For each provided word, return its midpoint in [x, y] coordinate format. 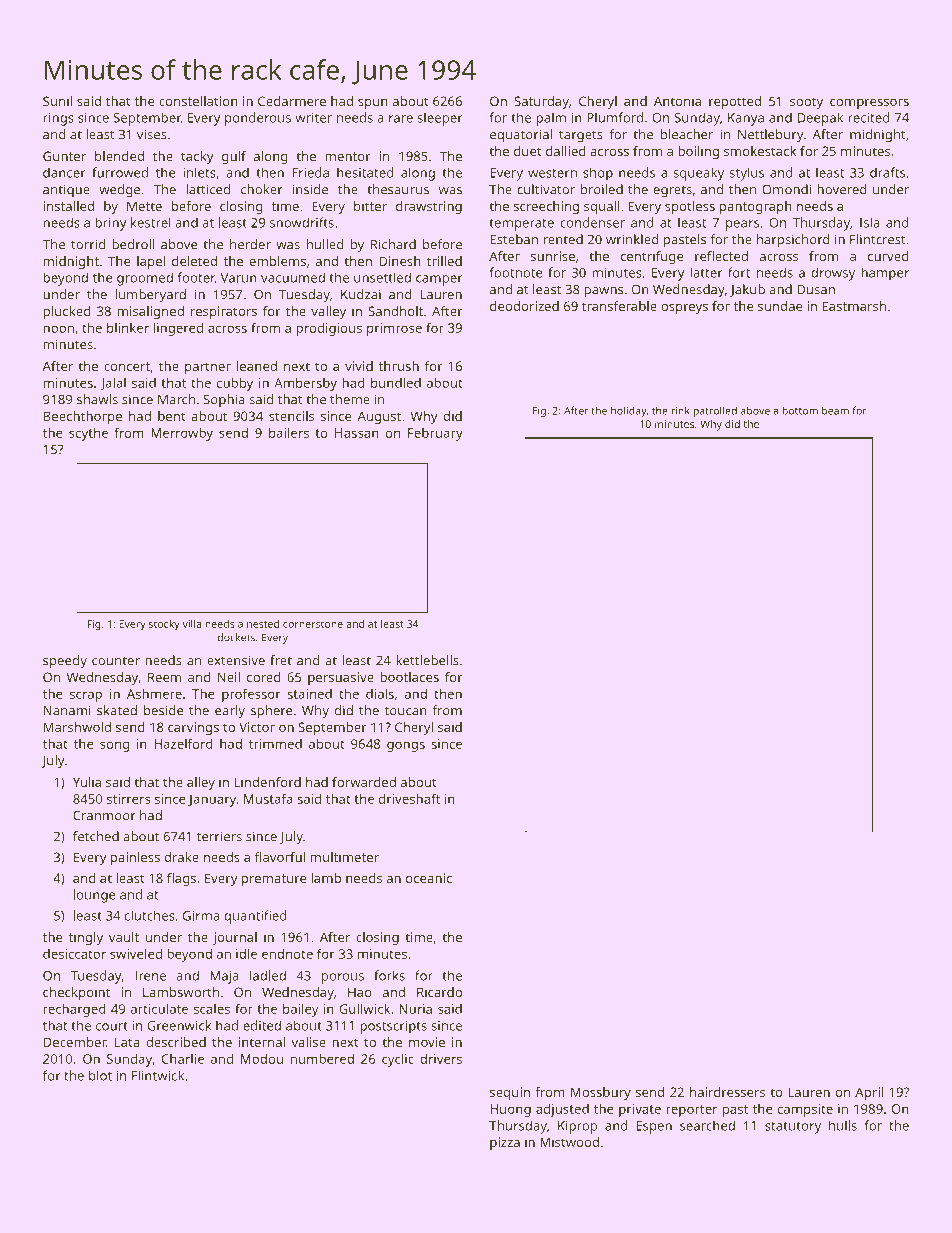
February [435, 434]
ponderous [258, 119]
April [869, 1093]
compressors [869, 104]
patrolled [715, 411]
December [75, 1042]
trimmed [275, 744]
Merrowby [182, 434]
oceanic [429, 878]
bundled [396, 382]
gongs [406, 746]
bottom [800, 410]
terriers [219, 836]
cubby [235, 384]
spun [373, 104]
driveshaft [409, 798]
